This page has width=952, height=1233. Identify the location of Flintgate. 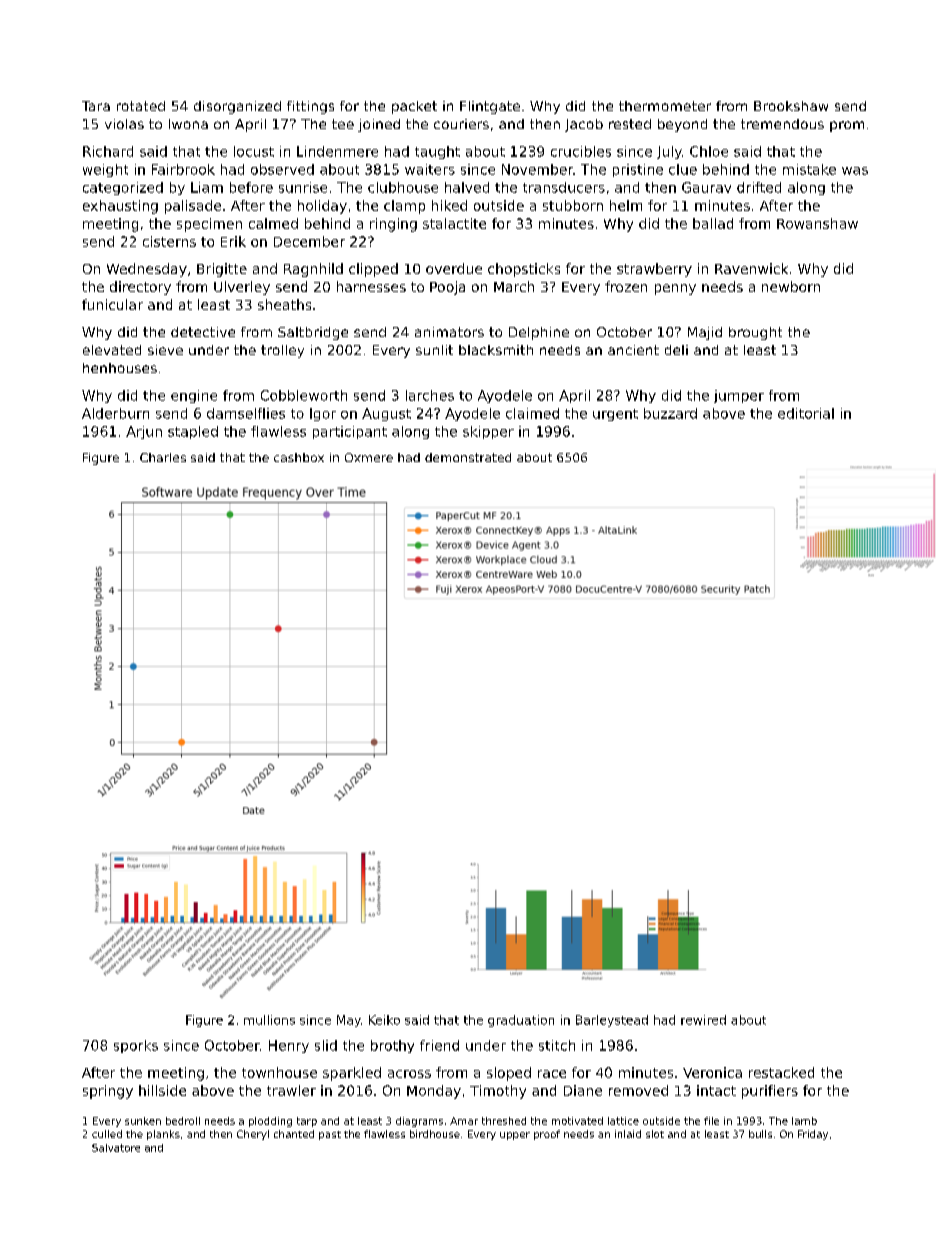
(490, 107).
